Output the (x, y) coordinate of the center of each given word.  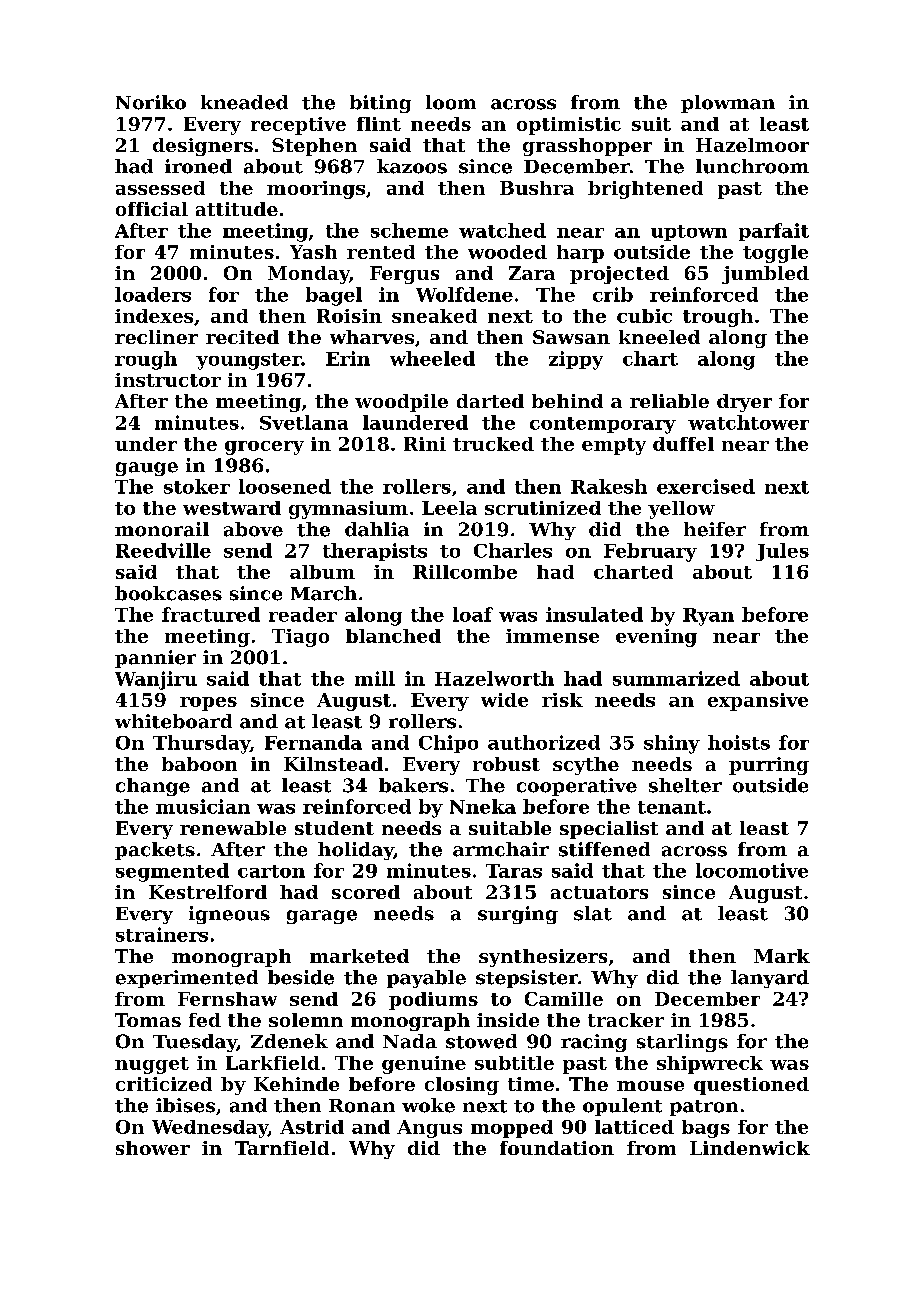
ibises (185, 1105)
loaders (153, 294)
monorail (162, 529)
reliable (669, 401)
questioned (751, 1086)
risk (562, 700)
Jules (782, 552)
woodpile (401, 403)
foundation (557, 1148)
